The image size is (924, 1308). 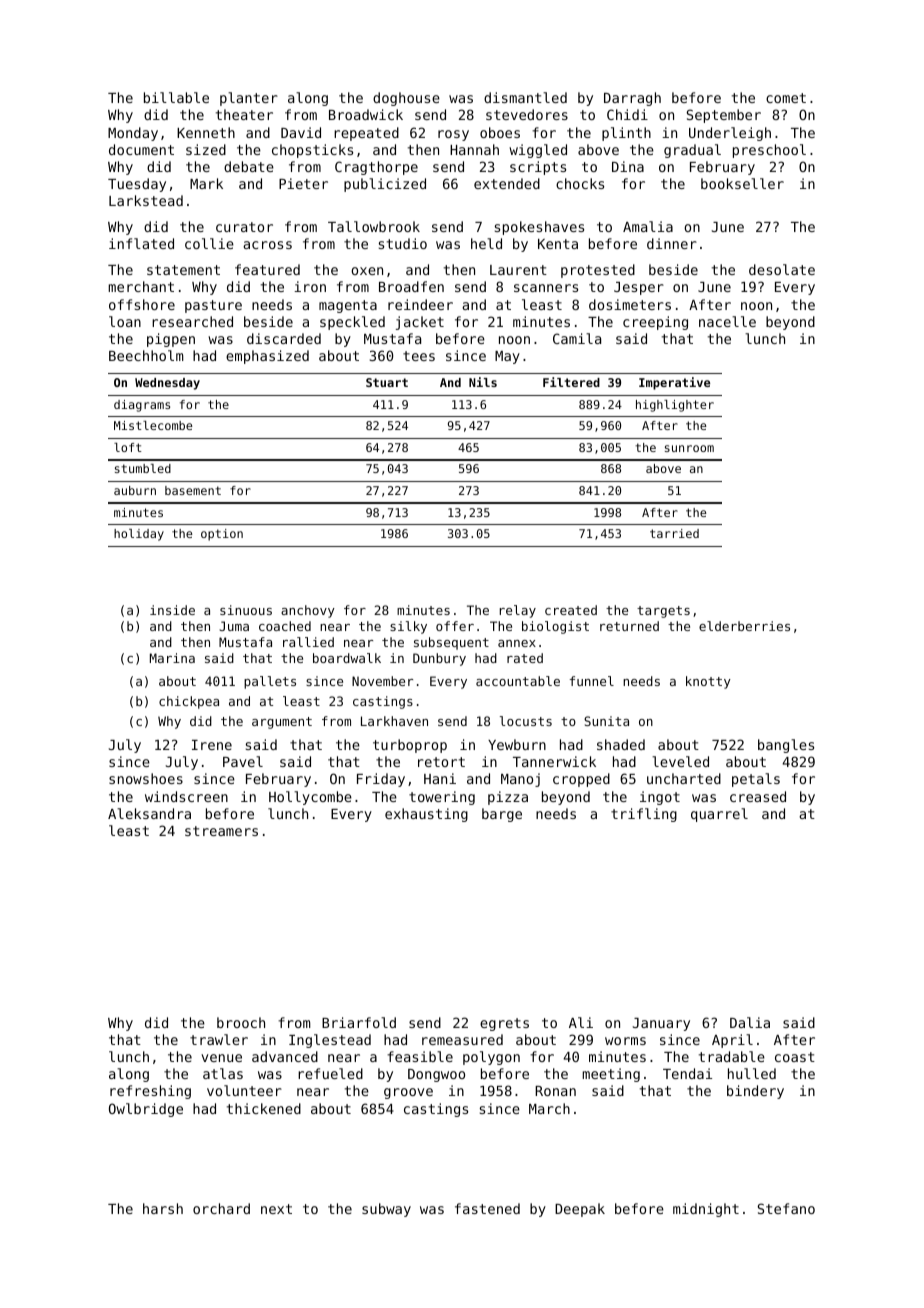 What do you see at coordinates (150, 1092) in the page?
I see `refreshing` at bounding box center [150, 1092].
